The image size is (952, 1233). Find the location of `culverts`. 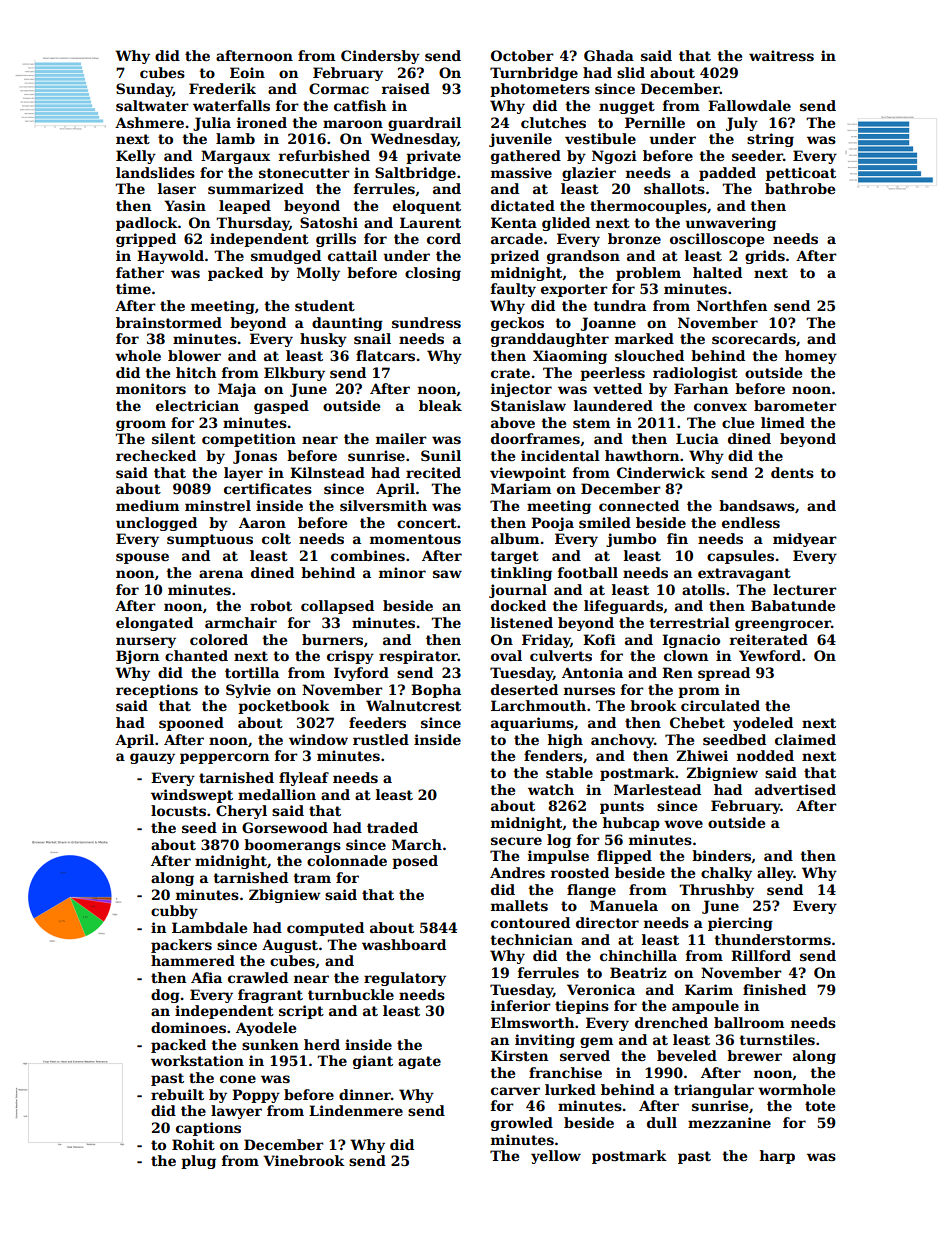

culverts is located at coordinates (561, 655).
